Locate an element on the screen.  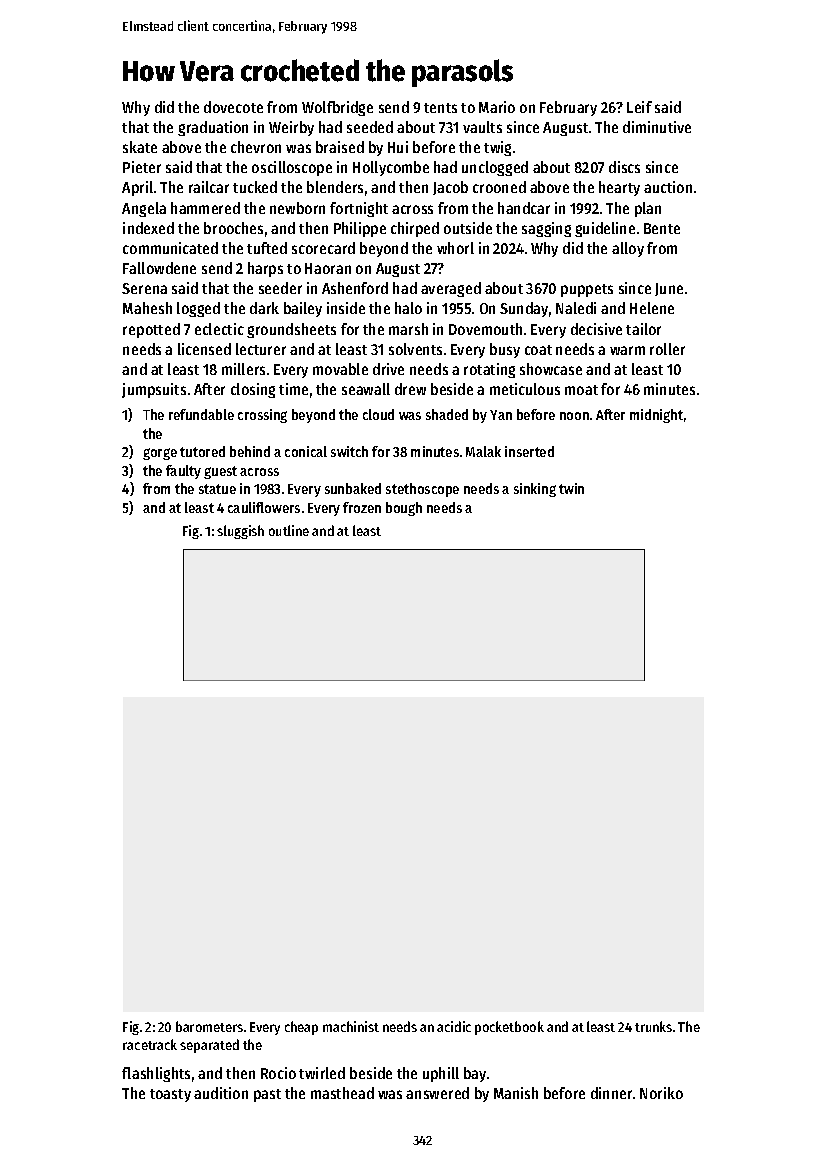
Bente is located at coordinates (662, 228).
